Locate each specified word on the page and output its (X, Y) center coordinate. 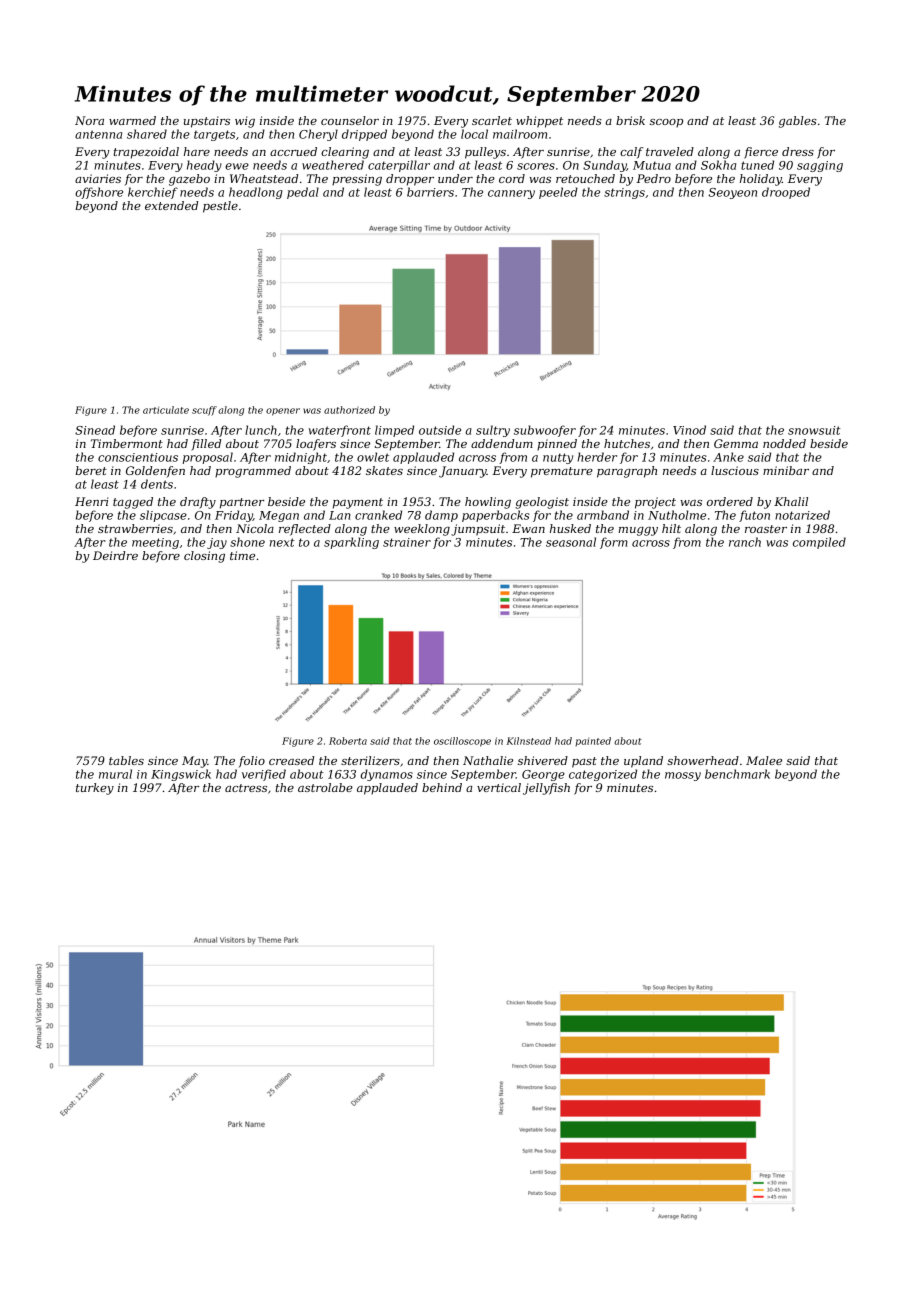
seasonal (571, 542)
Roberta (348, 741)
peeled (558, 193)
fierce (761, 153)
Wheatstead (264, 178)
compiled (819, 543)
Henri (91, 501)
